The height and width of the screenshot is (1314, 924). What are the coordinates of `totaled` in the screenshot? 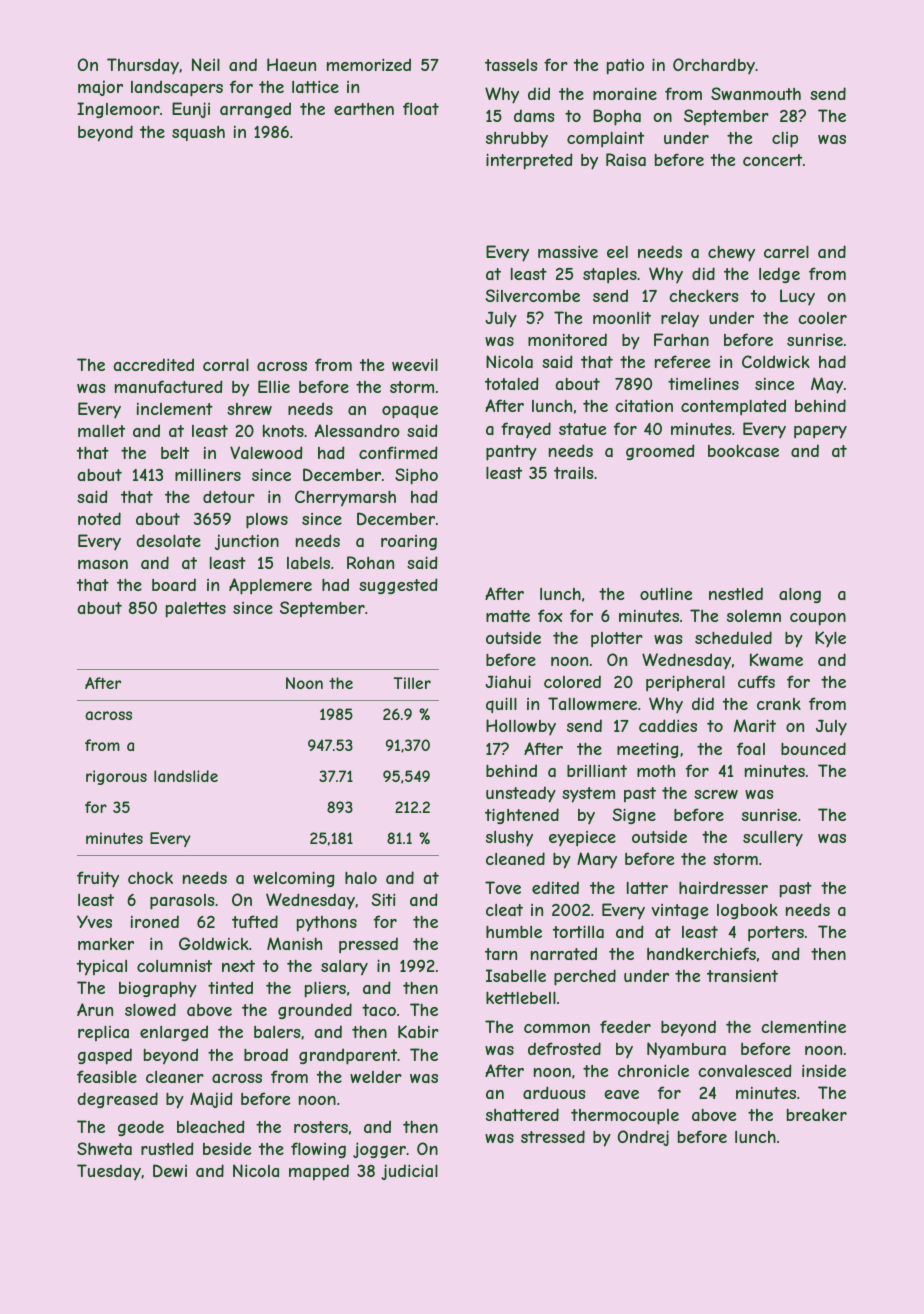 It's located at (511, 383).
